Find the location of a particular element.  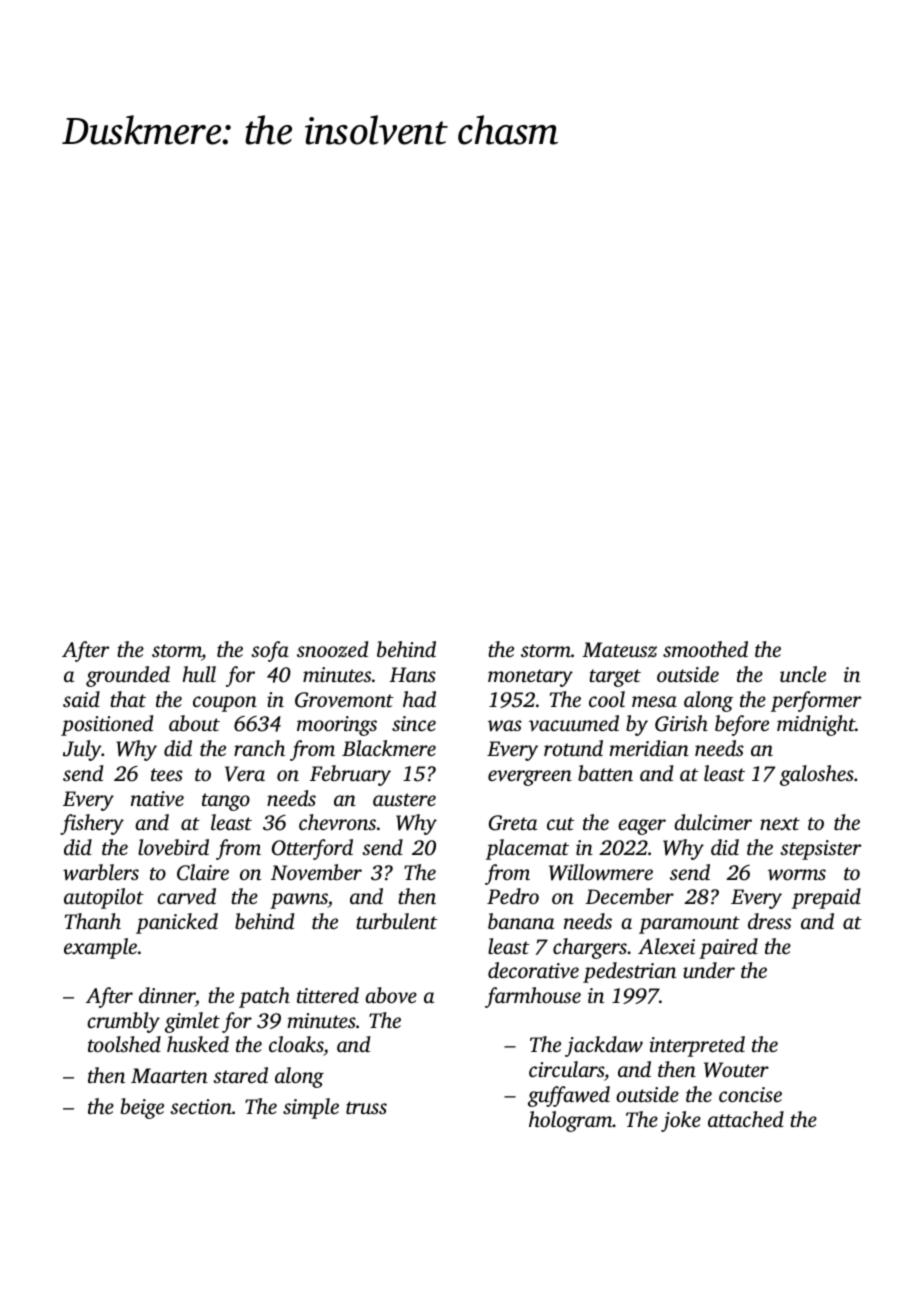

Girish is located at coordinates (681, 723).
